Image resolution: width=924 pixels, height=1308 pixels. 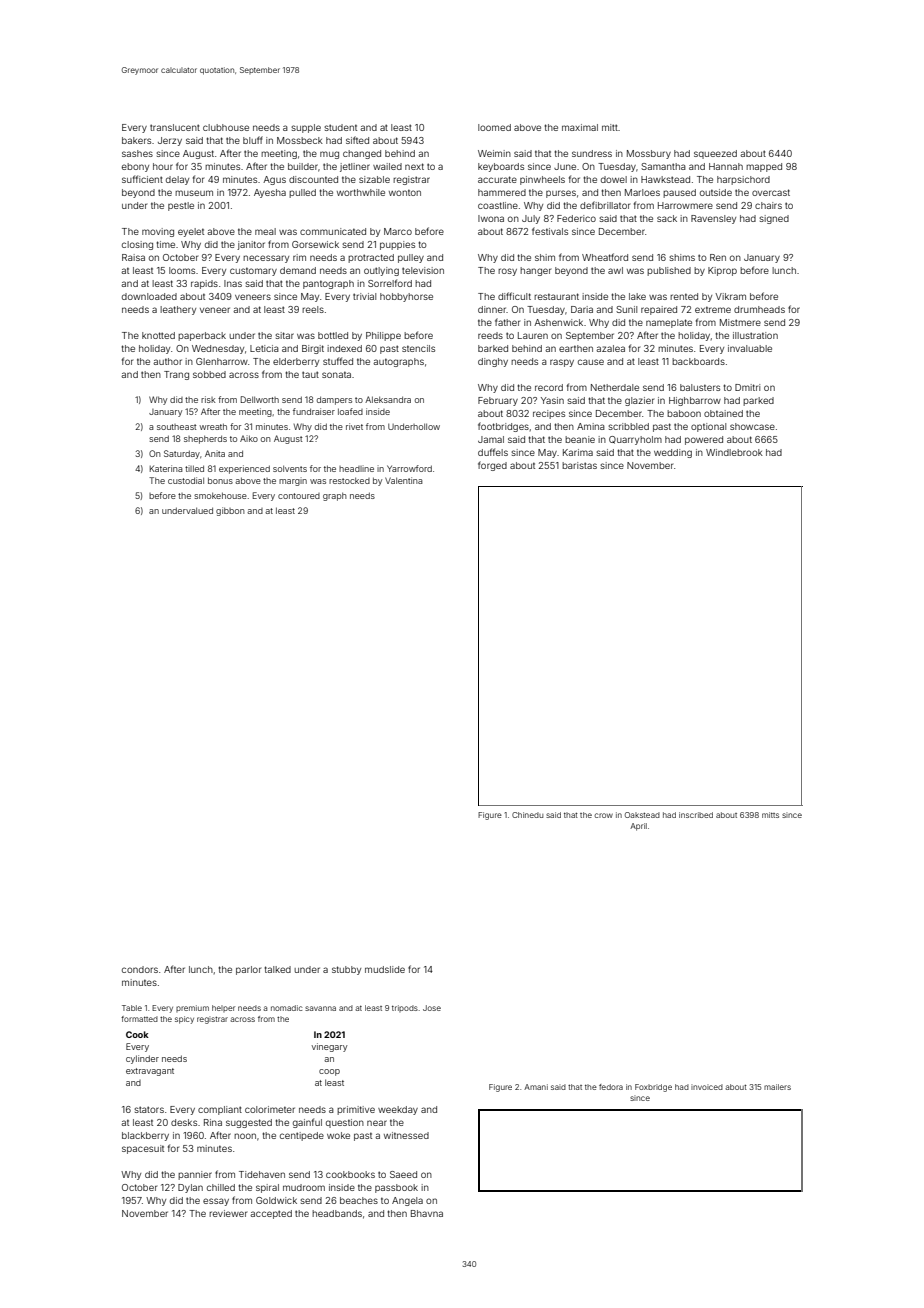 What do you see at coordinates (432, 1008) in the image?
I see `Jose` at bounding box center [432, 1008].
